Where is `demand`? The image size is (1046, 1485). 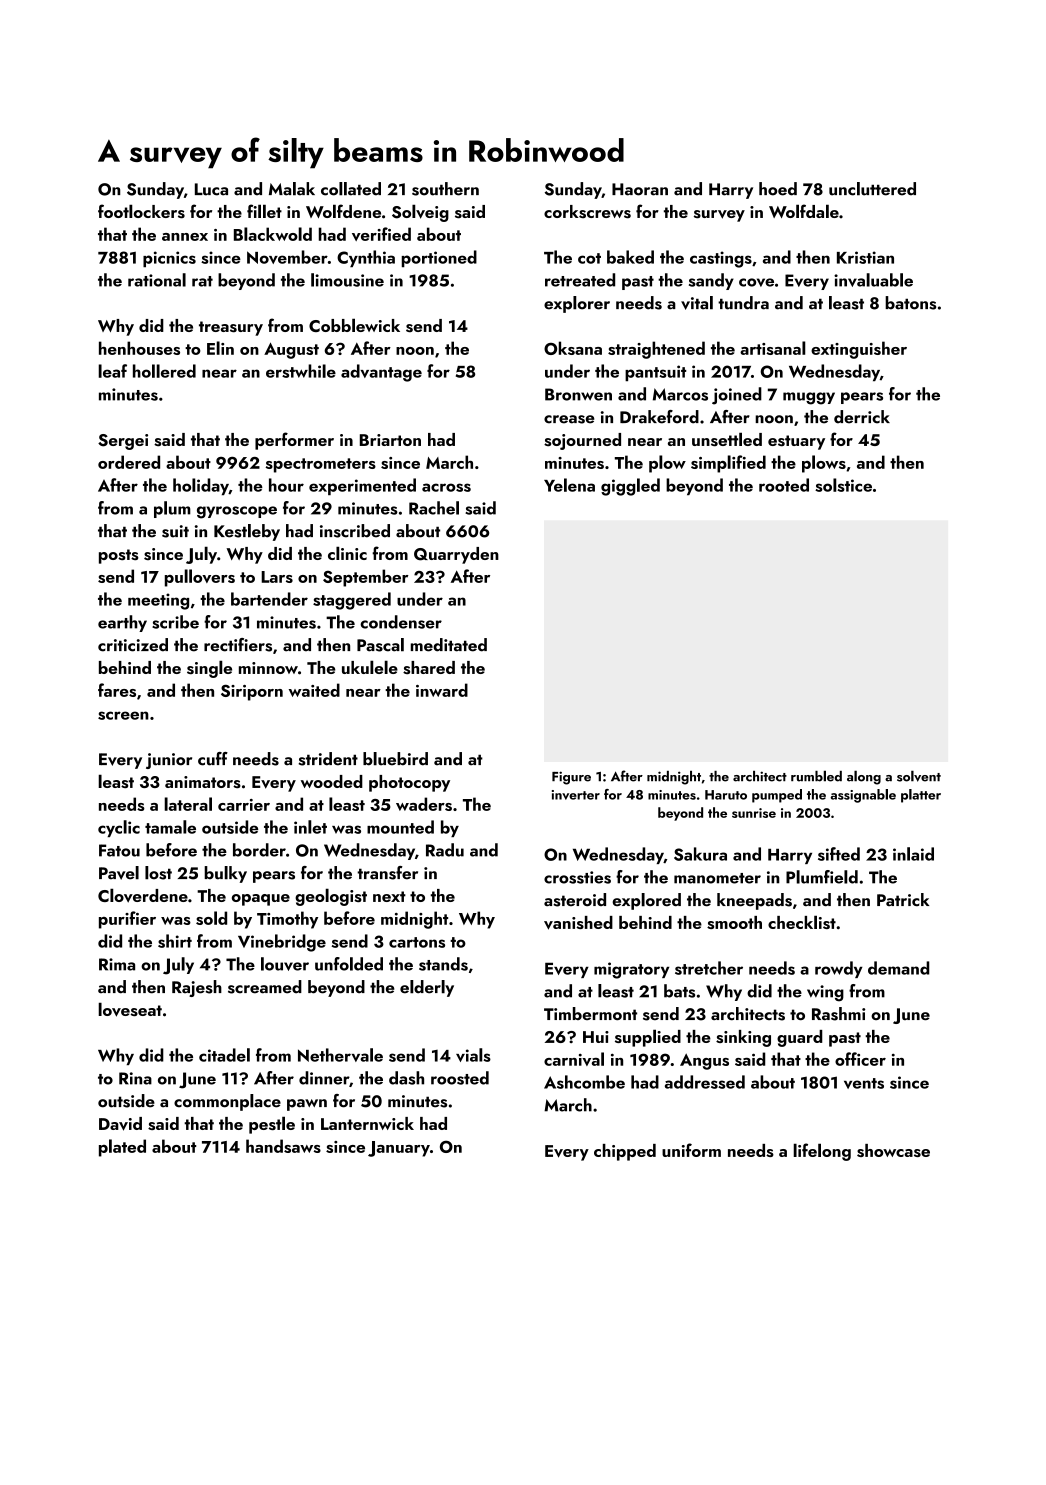 demand is located at coordinates (898, 968).
